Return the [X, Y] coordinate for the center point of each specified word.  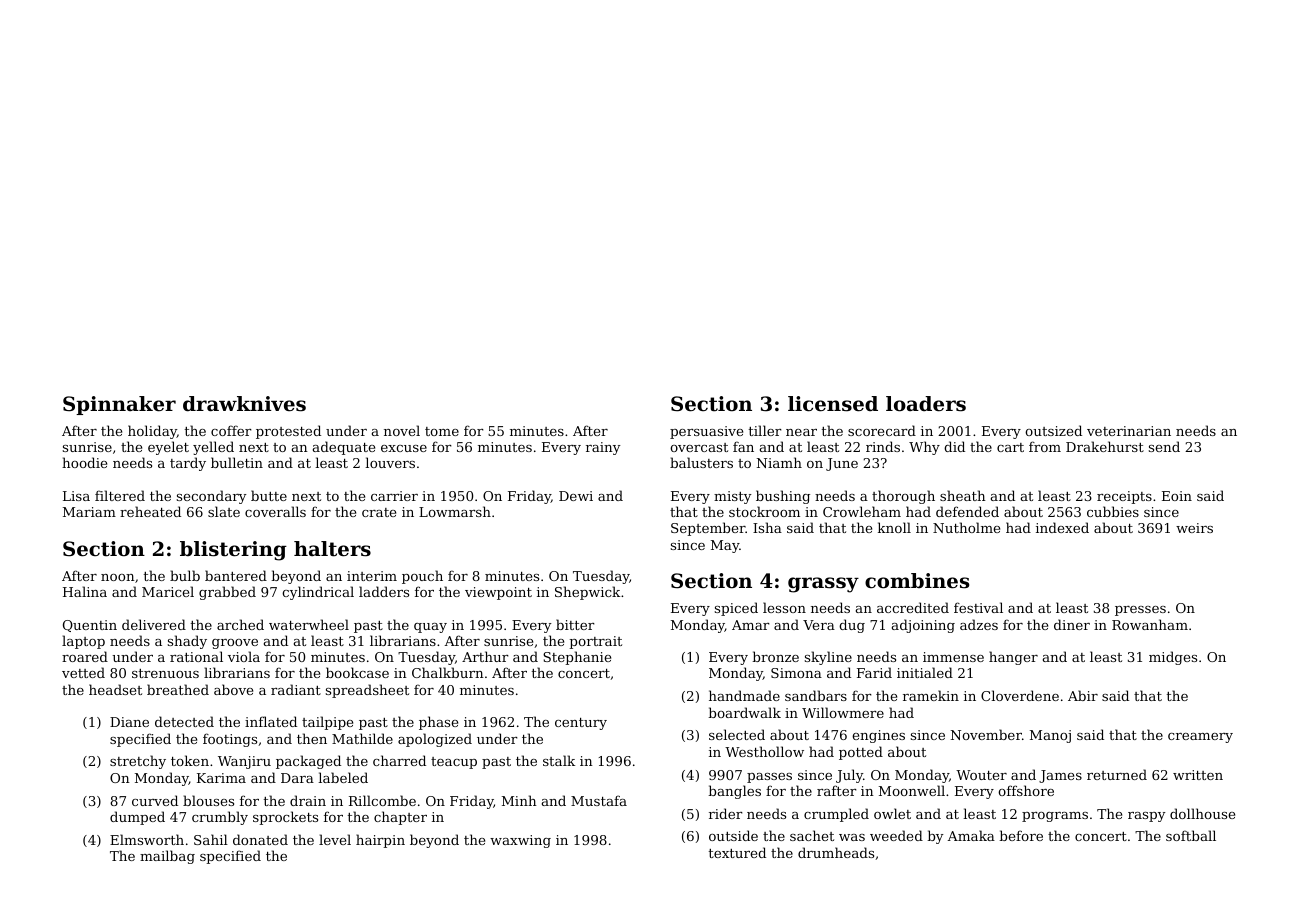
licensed [833, 404]
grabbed [227, 593]
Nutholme [966, 527]
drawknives [244, 404]
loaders [926, 404]
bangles [734, 792]
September [708, 529]
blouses [208, 800]
